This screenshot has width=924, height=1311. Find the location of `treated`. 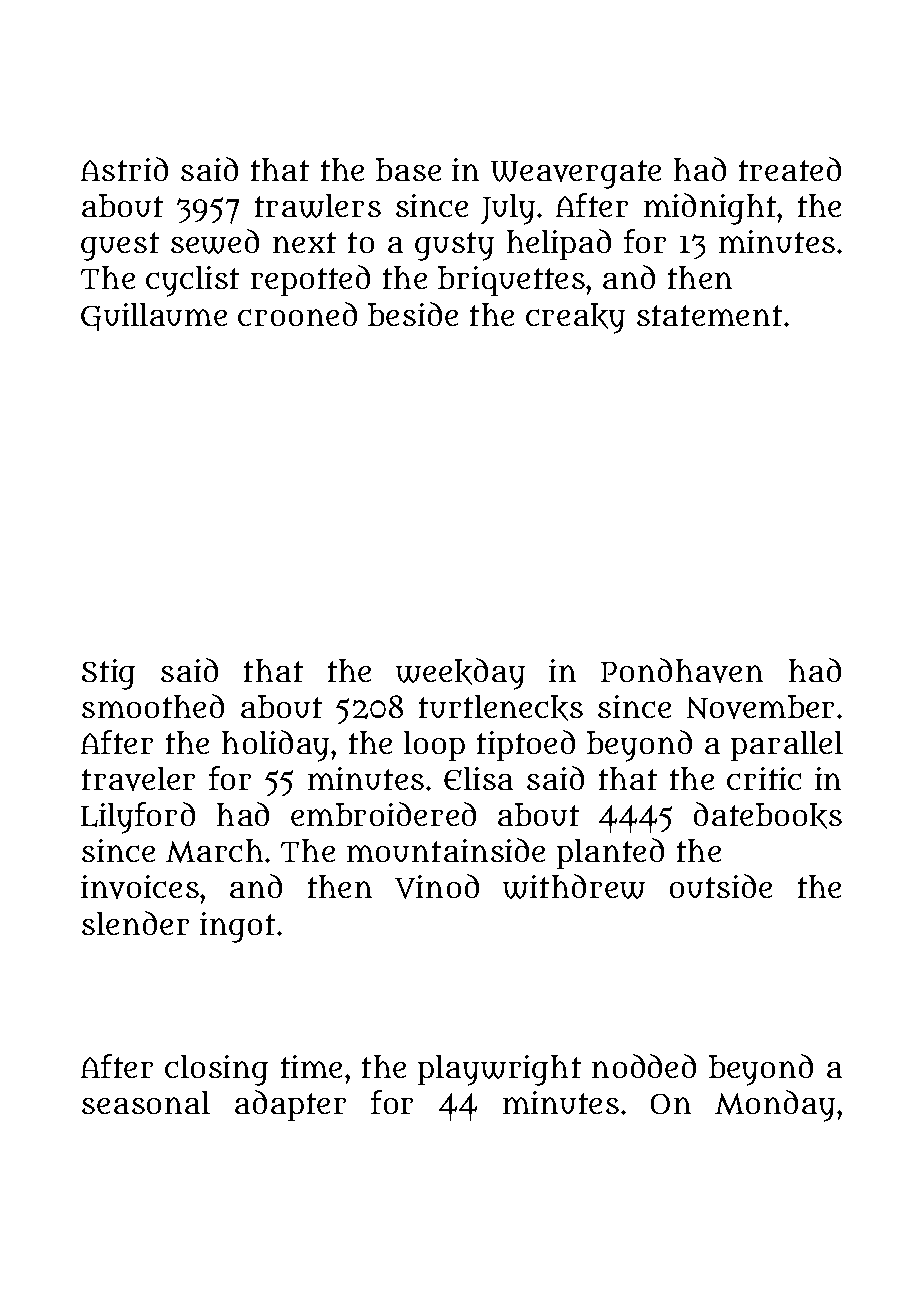

treated is located at coordinates (790, 169).
